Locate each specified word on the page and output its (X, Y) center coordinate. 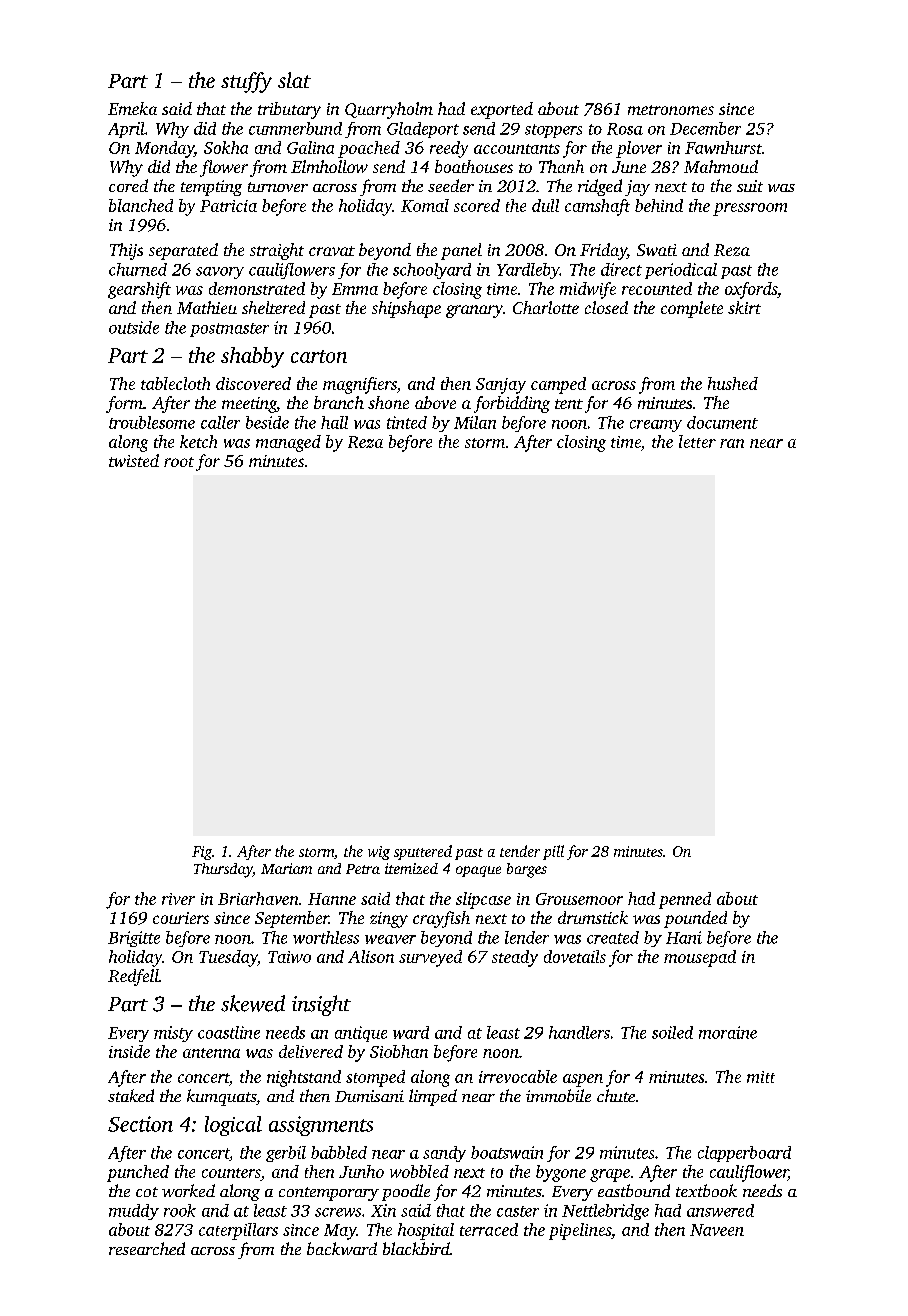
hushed (733, 383)
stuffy (246, 82)
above (435, 402)
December (705, 128)
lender (527, 937)
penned (685, 900)
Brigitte (134, 939)
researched (147, 1248)
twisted (134, 460)
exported (502, 110)
